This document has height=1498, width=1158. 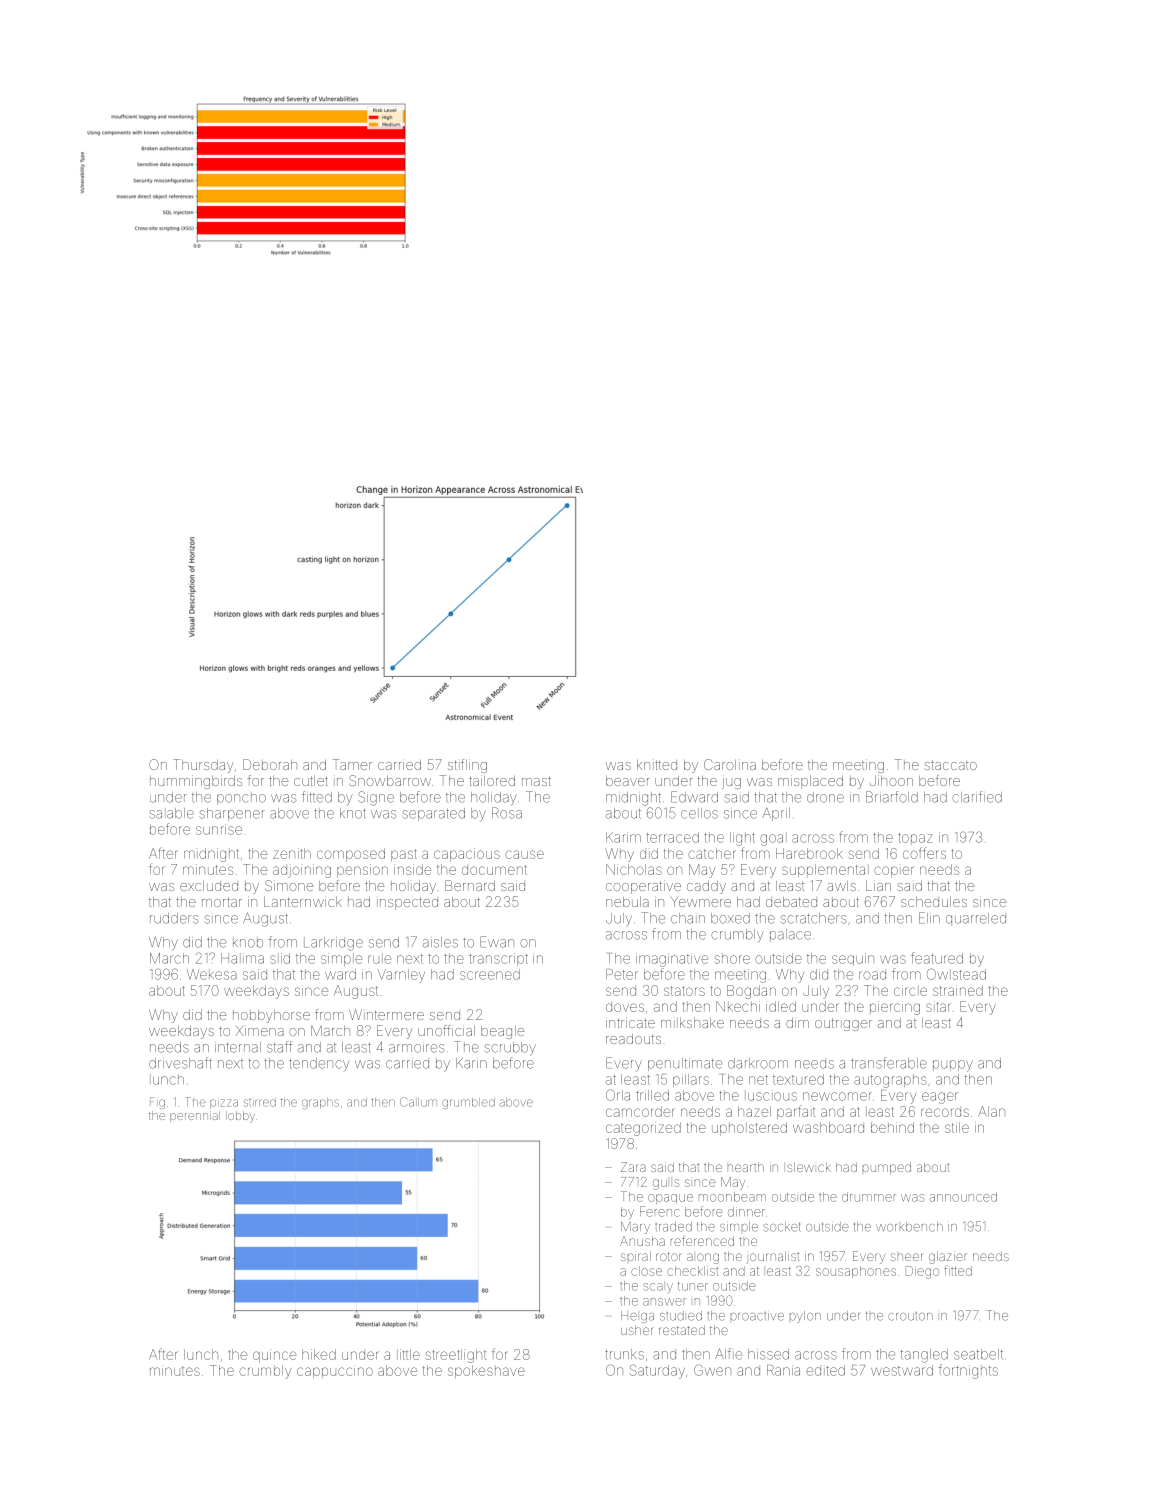 I want to click on Mary, so click(x=635, y=1227).
